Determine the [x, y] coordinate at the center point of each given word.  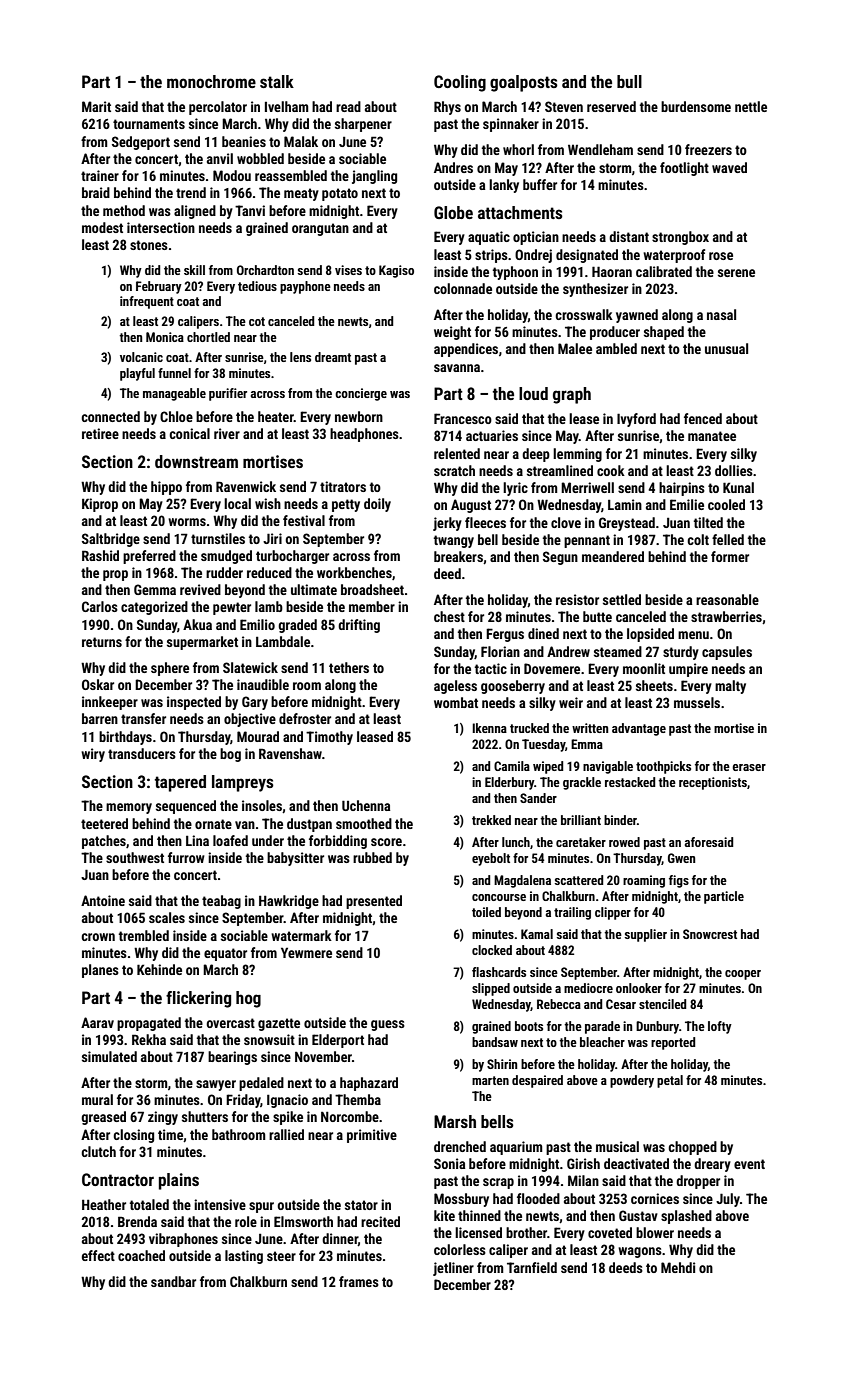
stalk [277, 81]
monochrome [211, 81]
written [590, 728]
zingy [163, 1118]
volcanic [141, 357]
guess [388, 1025]
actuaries [492, 435]
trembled [144, 935]
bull [629, 81]
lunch [516, 842]
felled [728, 539]
